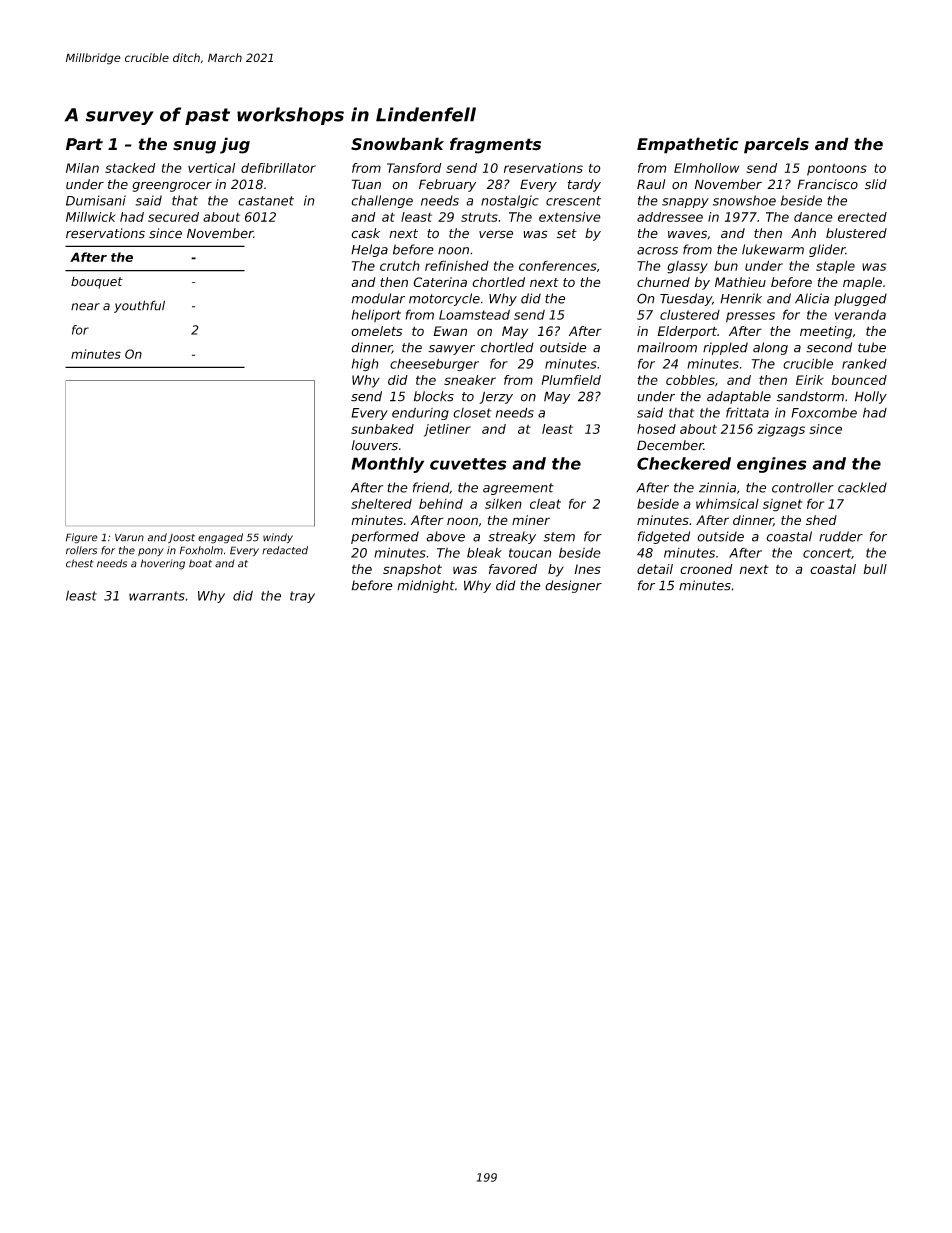  I want to click on high, so click(365, 365).
